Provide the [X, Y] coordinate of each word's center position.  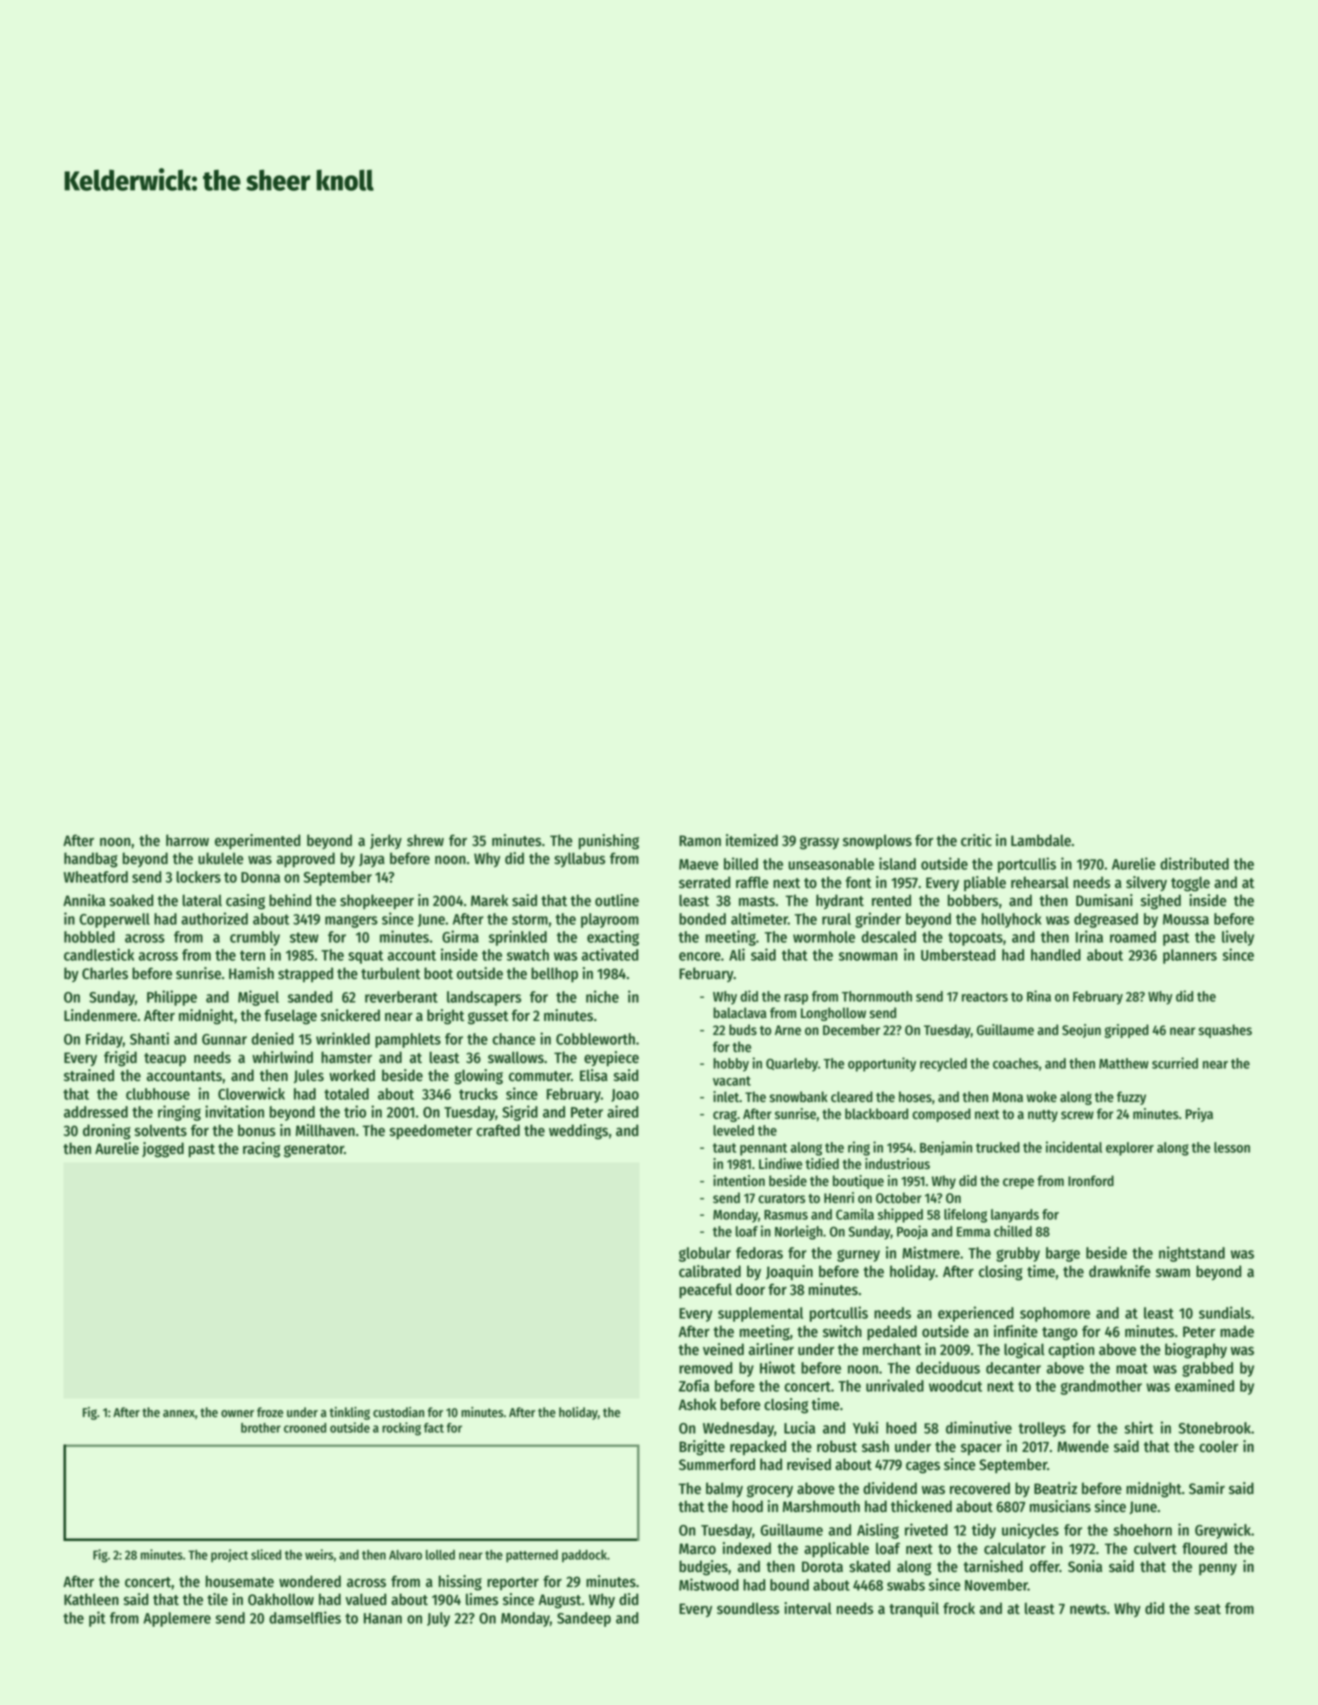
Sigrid [520, 1113]
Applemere [177, 1619]
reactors [985, 997]
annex [179, 1413]
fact [434, 1428]
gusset [488, 1018]
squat [365, 957]
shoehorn [1142, 1530]
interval [808, 1608]
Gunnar [224, 1039]
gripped [1126, 1031]
